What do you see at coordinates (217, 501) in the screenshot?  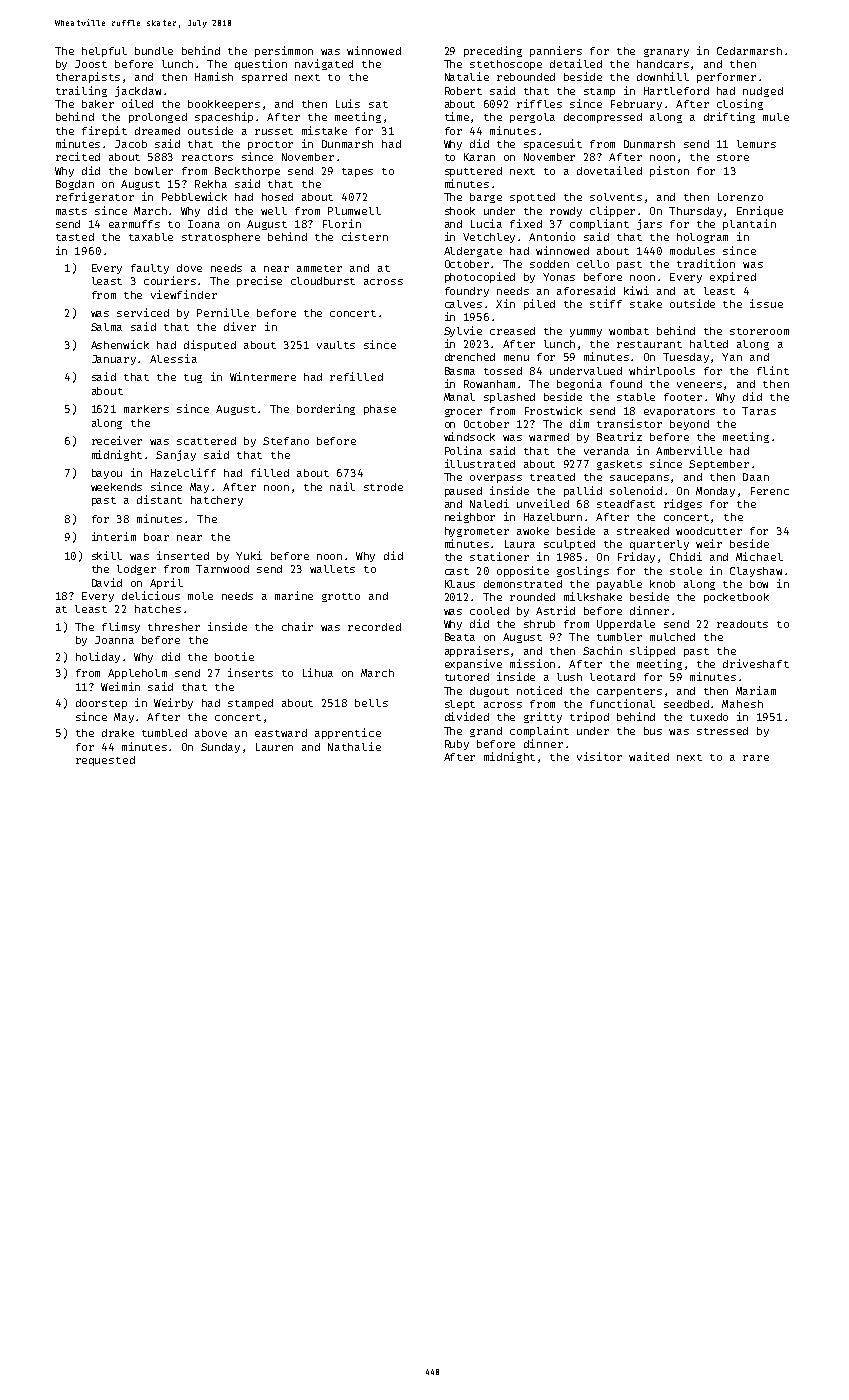 I see `hatchery` at bounding box center [217, 501].
